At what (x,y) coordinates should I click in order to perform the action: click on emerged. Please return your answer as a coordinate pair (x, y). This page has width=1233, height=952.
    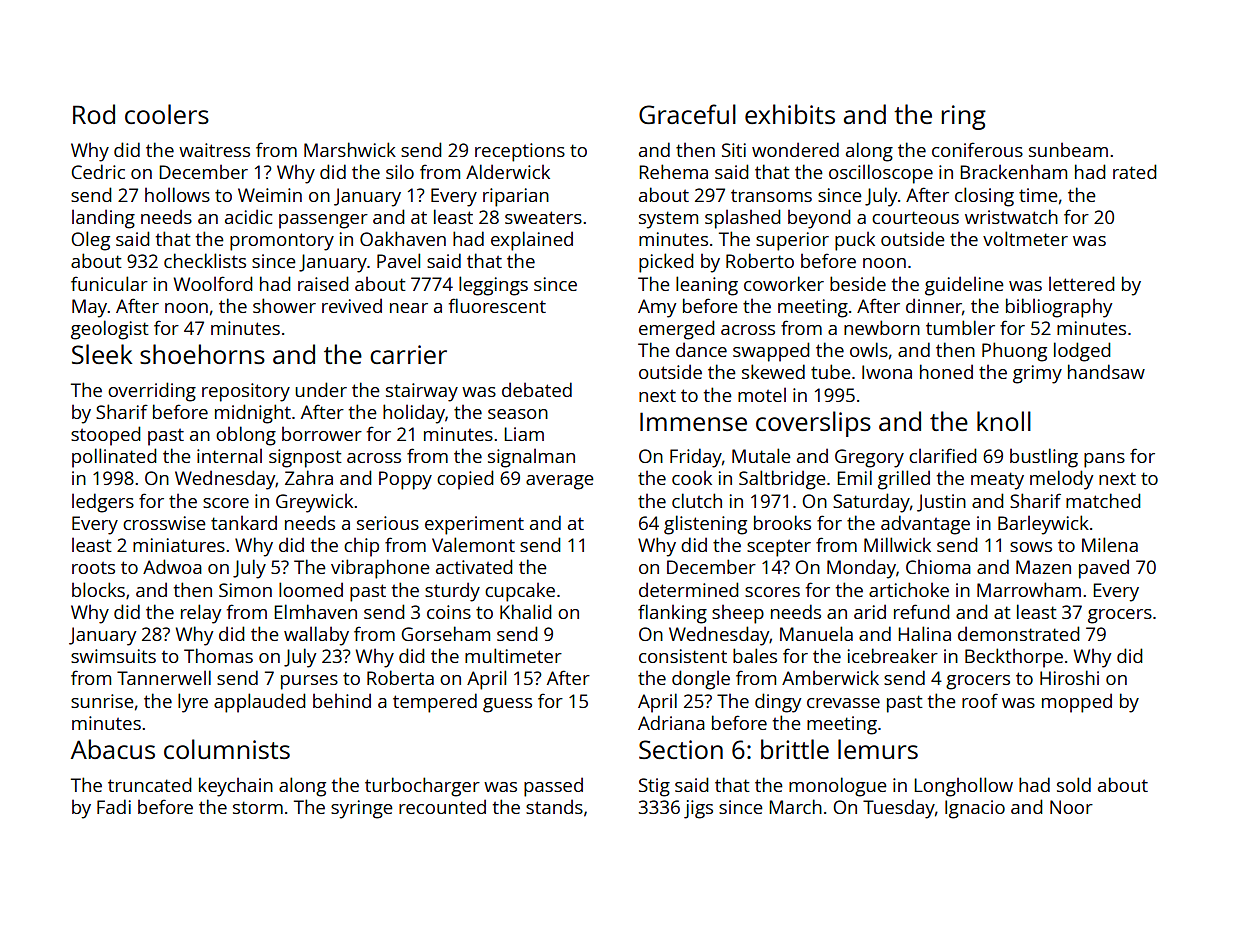
    Looking at the image, I should click on (677, 330).
